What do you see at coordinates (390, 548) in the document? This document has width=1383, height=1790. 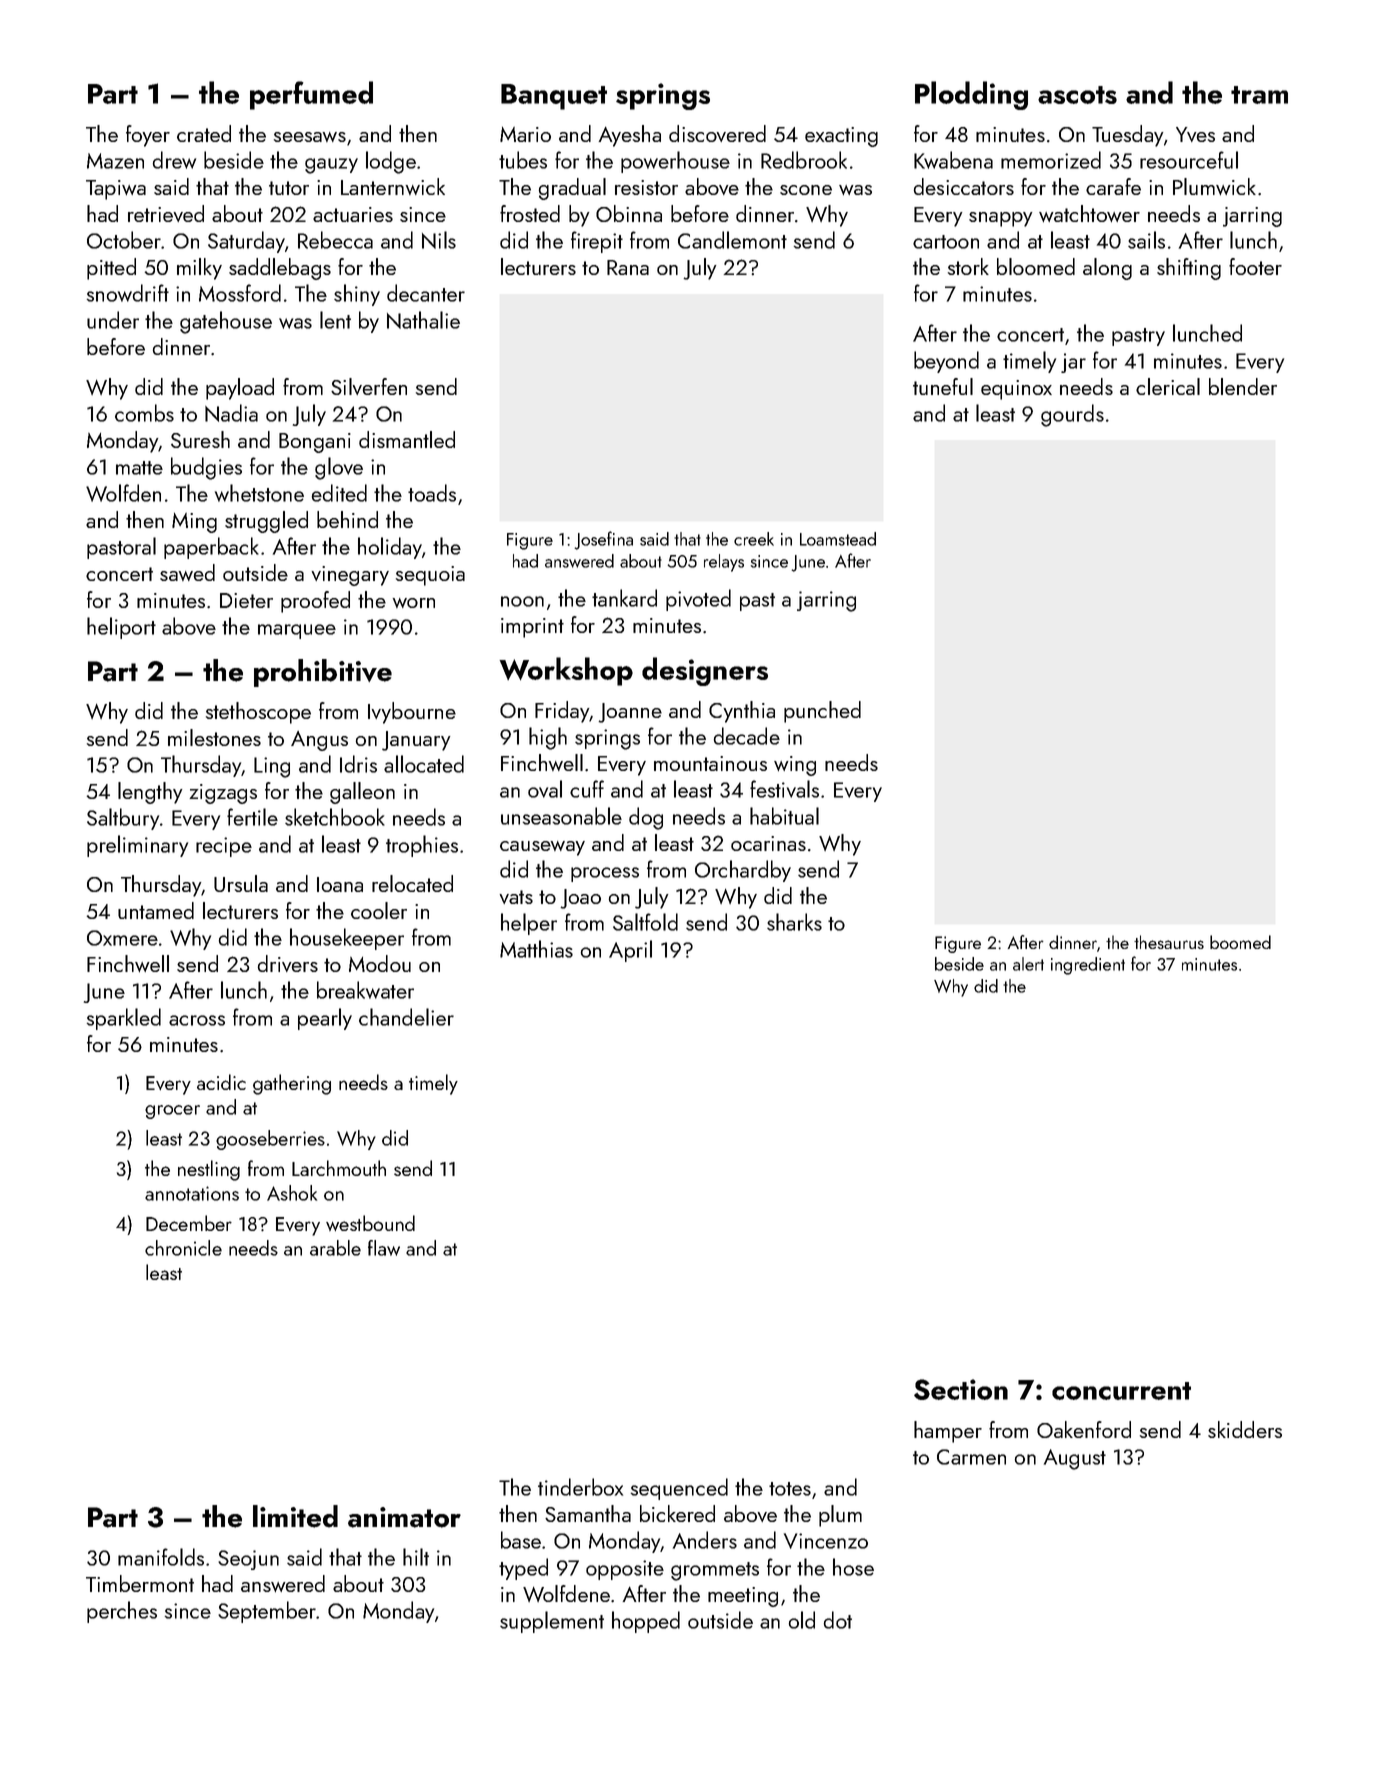 I see `holiday` at bounding box center [390, 548].
